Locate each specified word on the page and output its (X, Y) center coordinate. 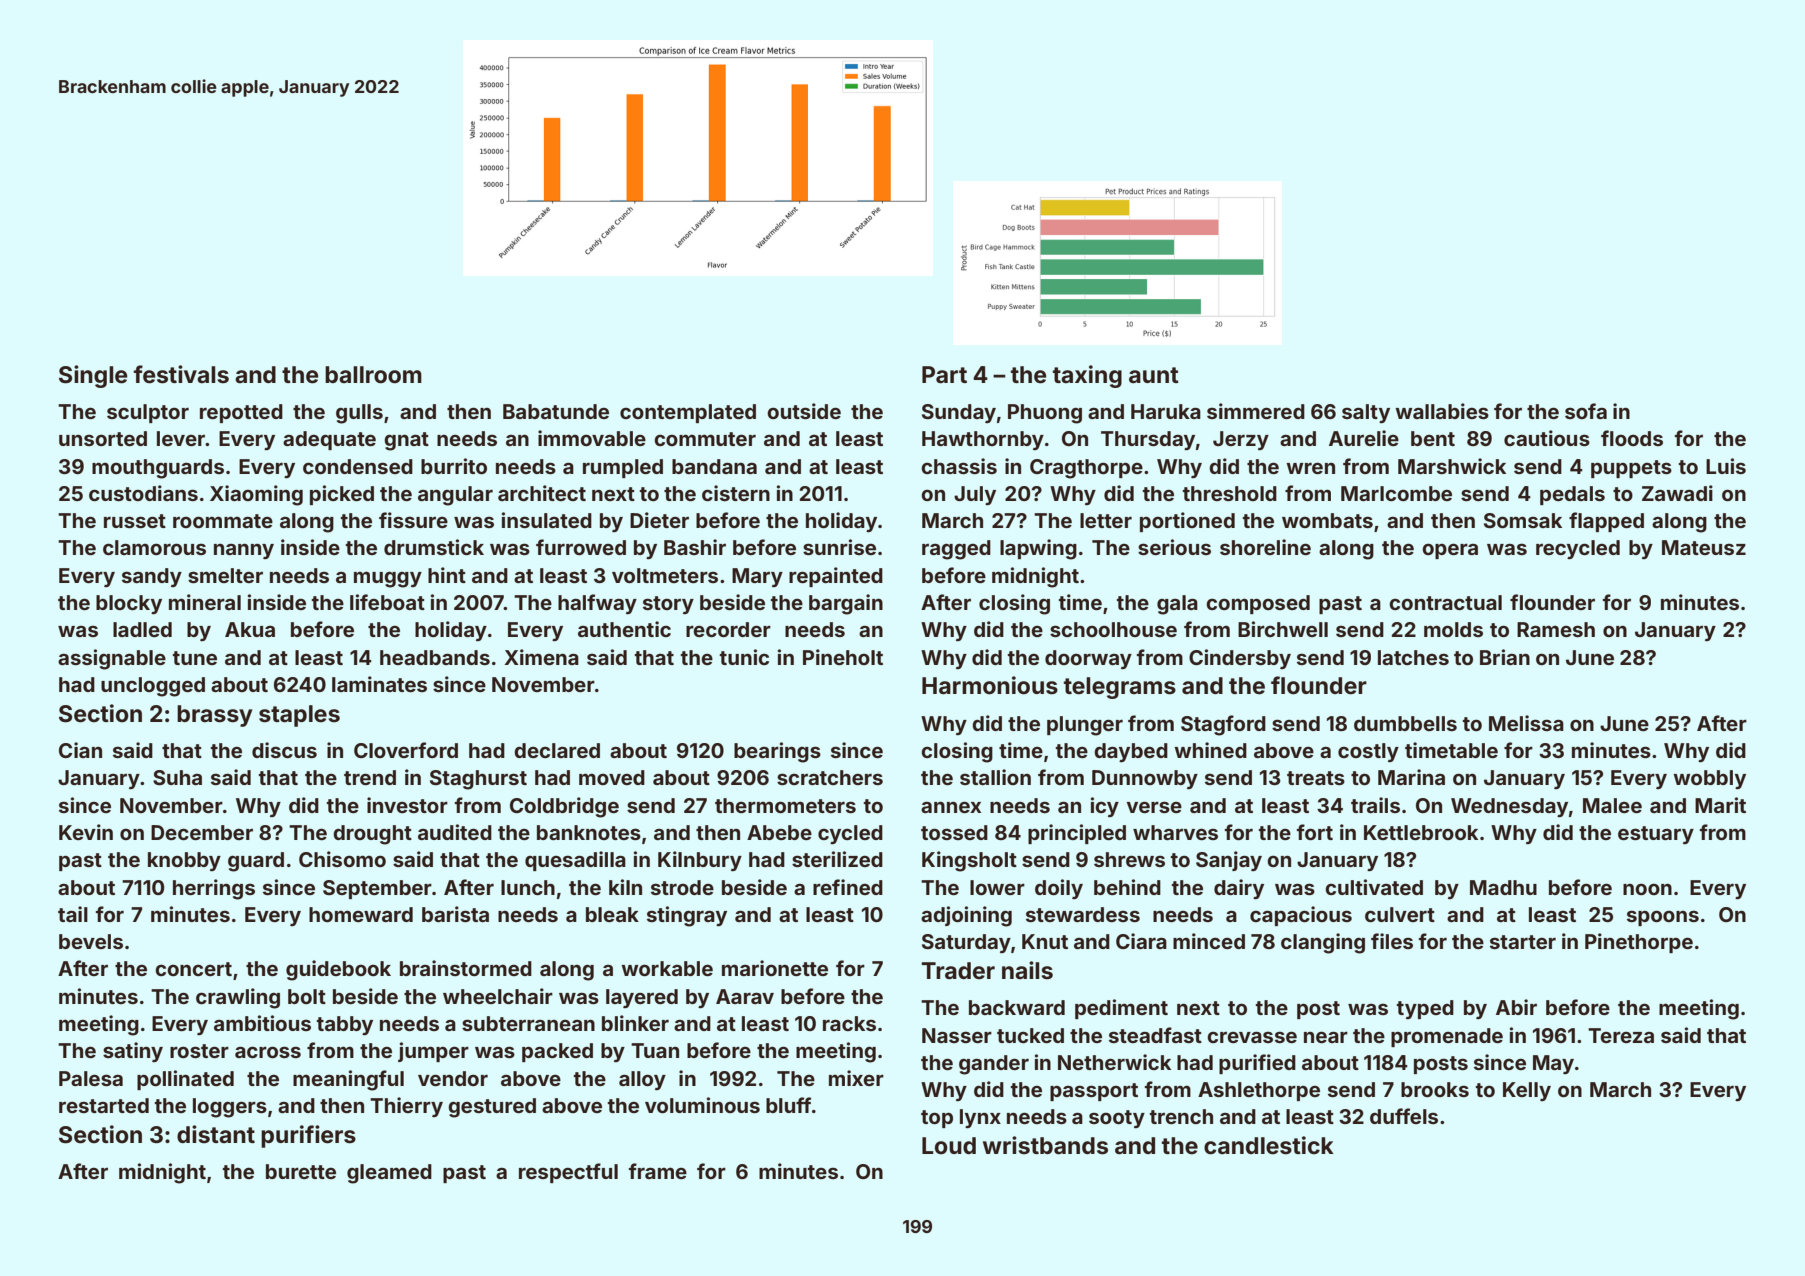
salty (1366, 413)
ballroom (373, 375)
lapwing (1038, 549)
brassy (215, 716)
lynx (980, 1118)
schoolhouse (1113, 629)
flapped (1606, 522)
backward (1017, 1007)
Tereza (1621, 1035)
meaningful (348, 1080)
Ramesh (1556, 629)
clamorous (154, 547)
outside (804, 411)
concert (193, 969)
